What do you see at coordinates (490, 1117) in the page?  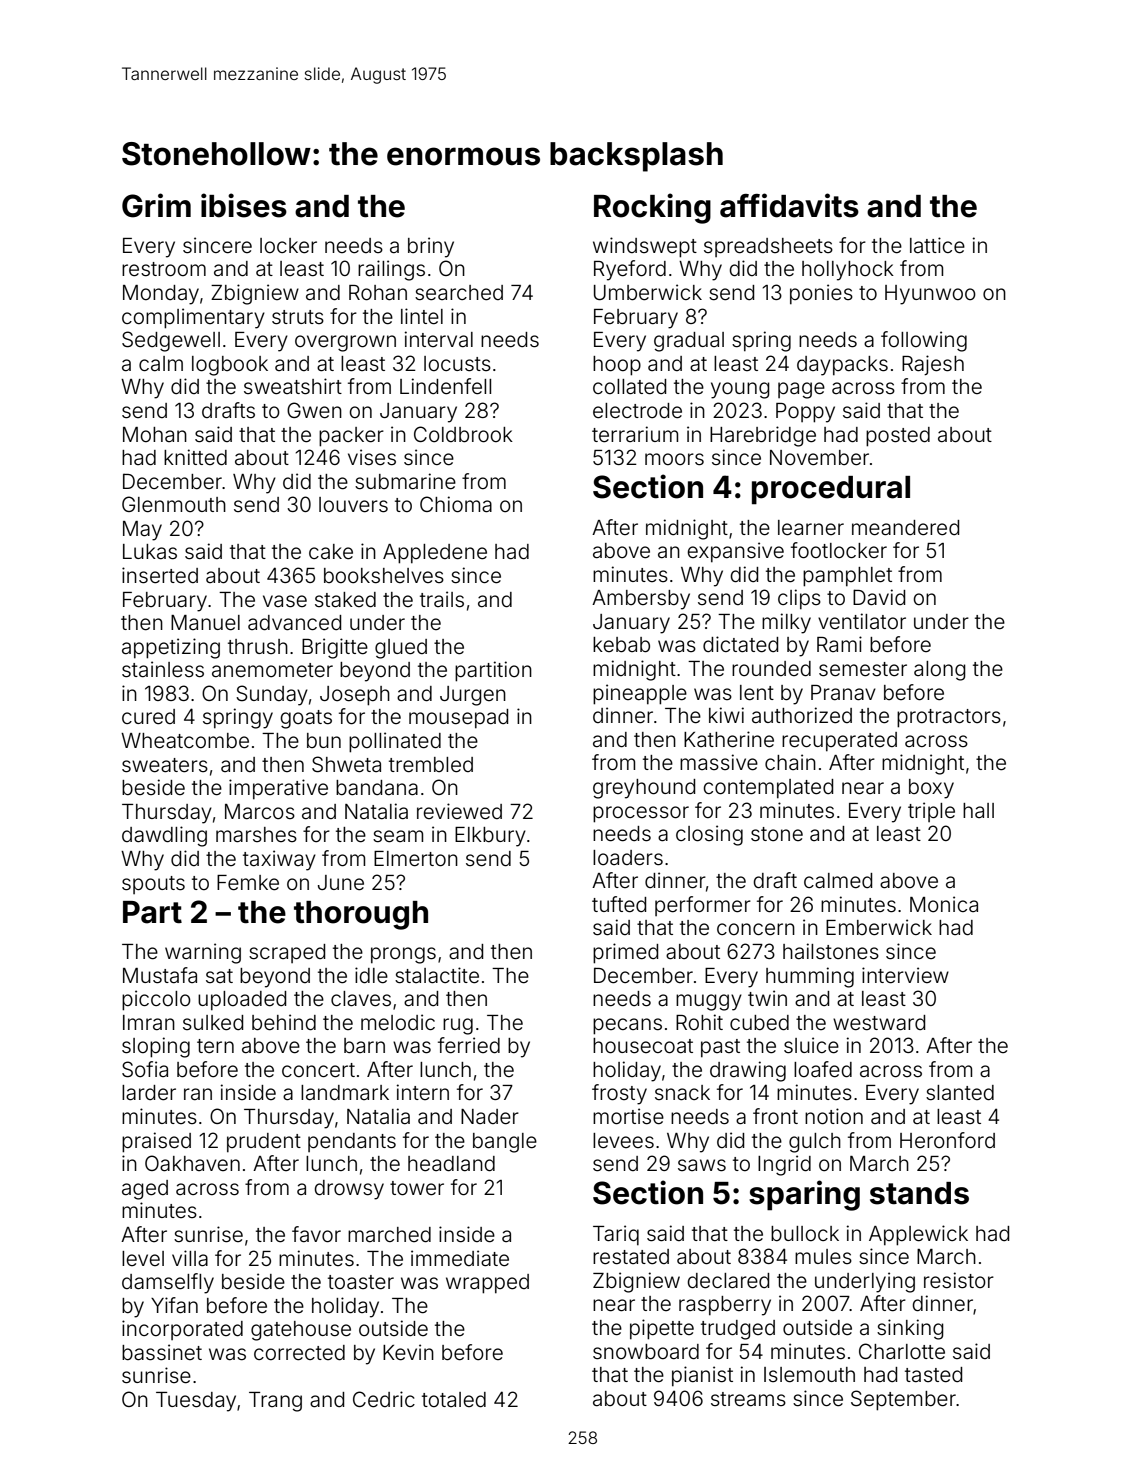 I see `Nader` at bounding box center [490, 1117].
